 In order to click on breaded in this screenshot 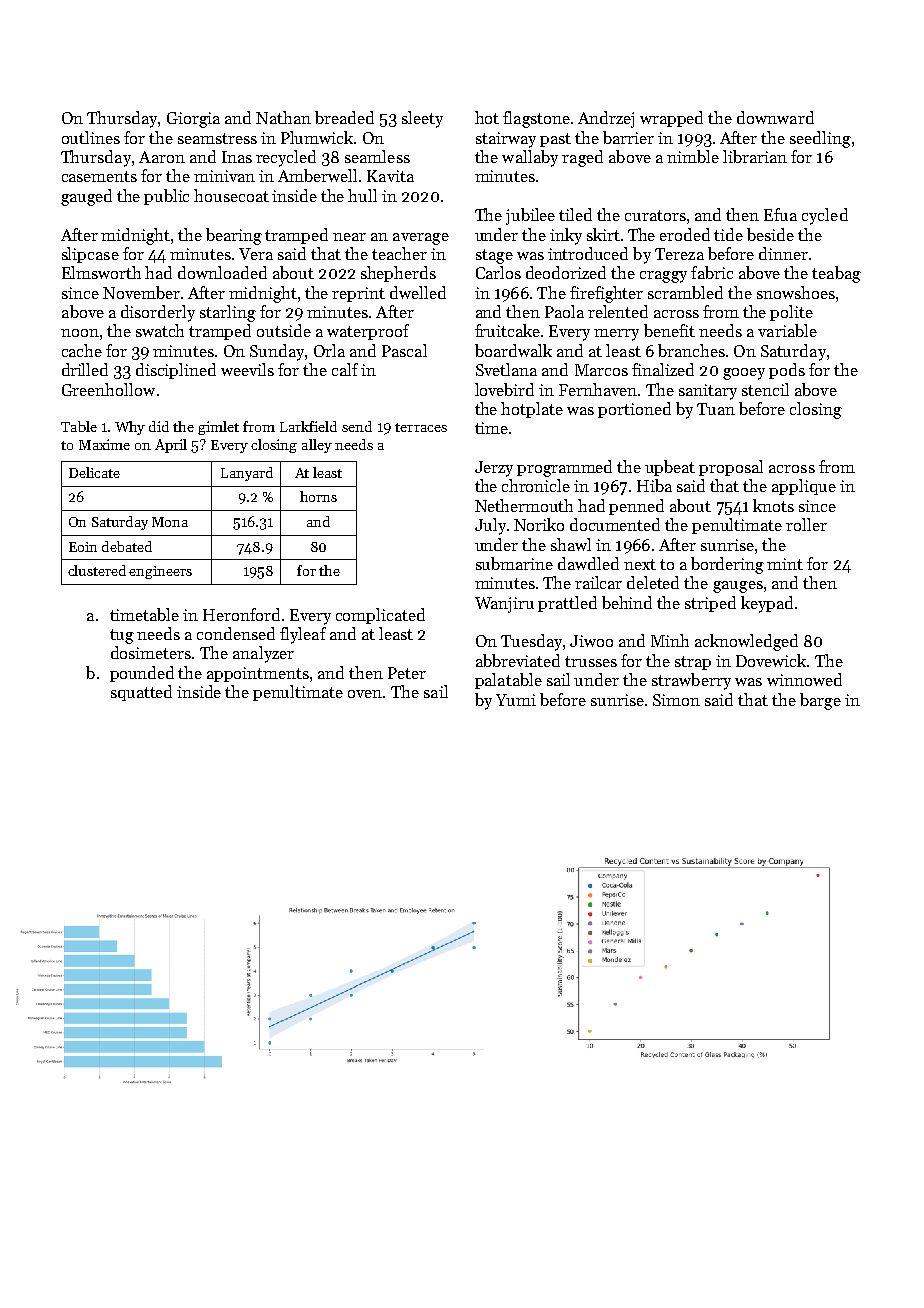, I will do `click(344, 117)`.
